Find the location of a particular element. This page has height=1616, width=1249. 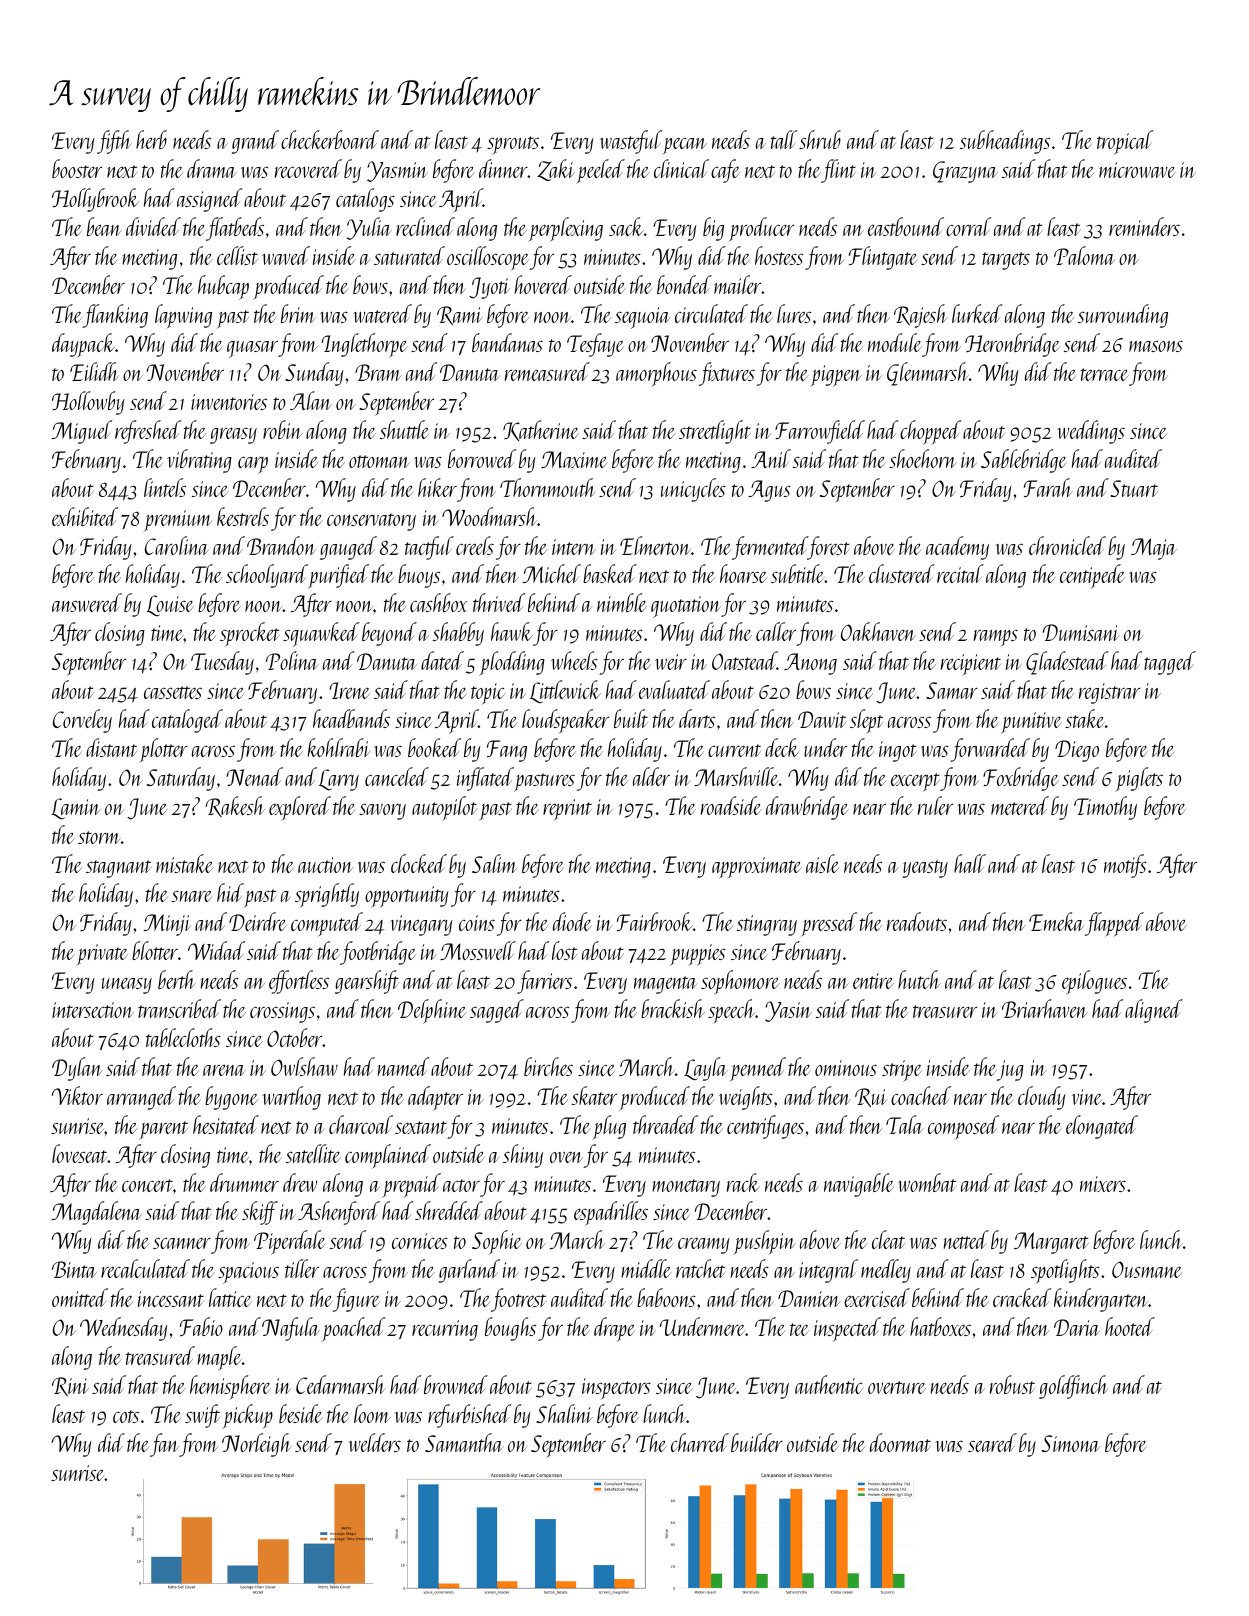

hesitated is located at coordinates (226, 1124).
